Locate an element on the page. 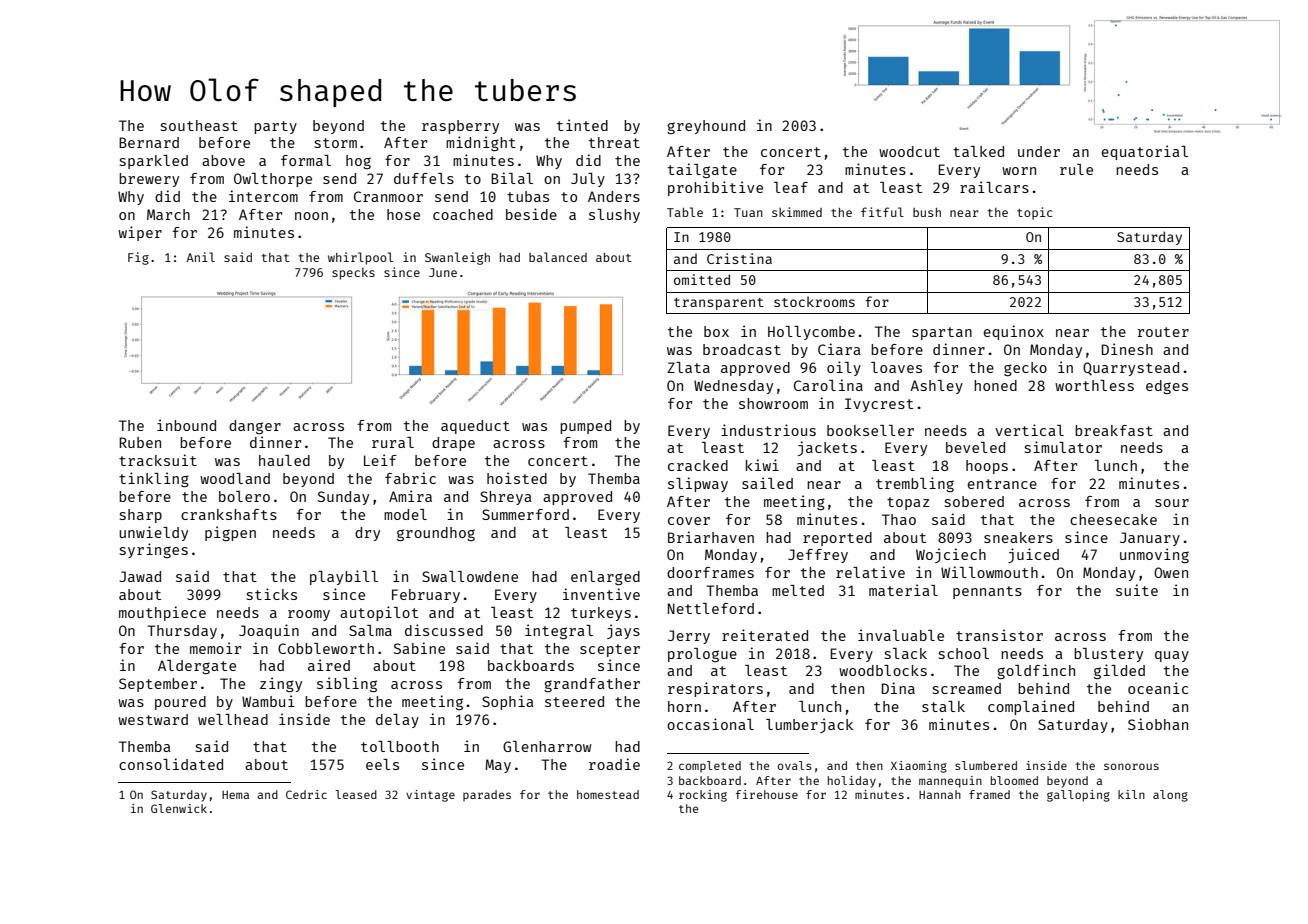 This image has width=1308, height=924. hoisted is located at coordinates (517, 478).
